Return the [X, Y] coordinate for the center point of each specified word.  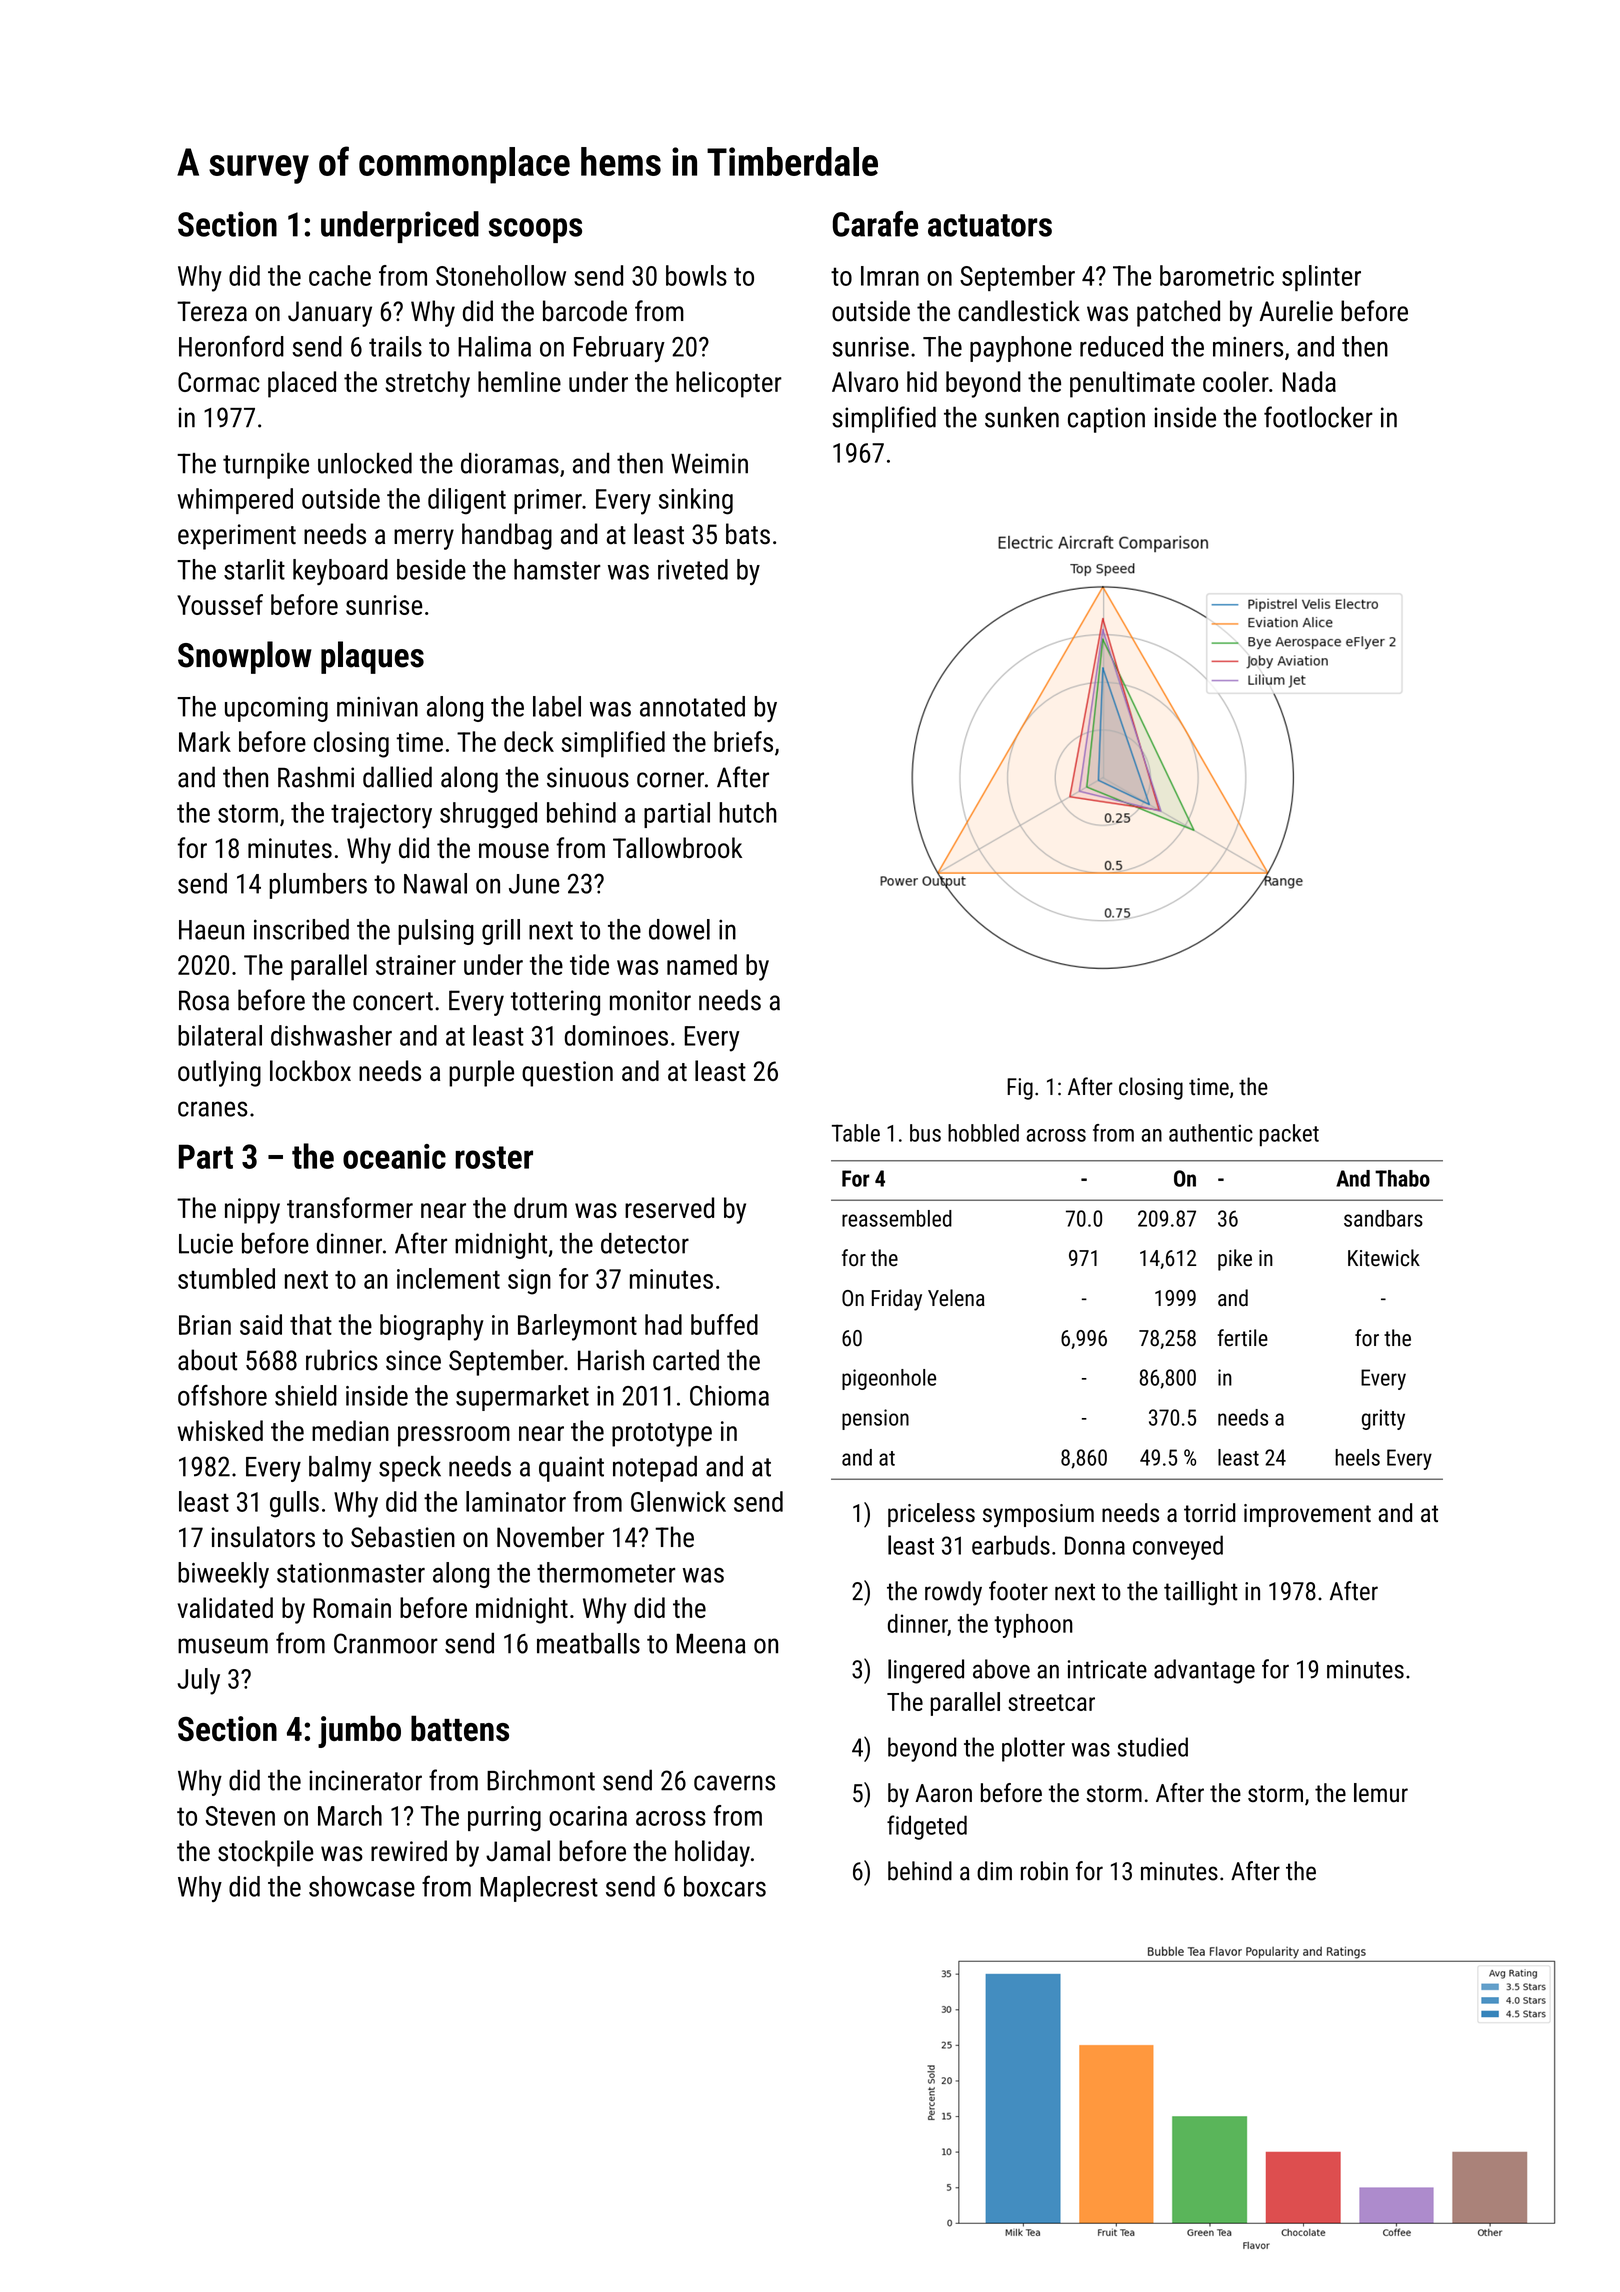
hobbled [983, 1133]
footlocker [1318, 417]
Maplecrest [539, 1889]
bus [925, 1133]
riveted [693, 569]
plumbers [318, 886]
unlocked [365, 463]
